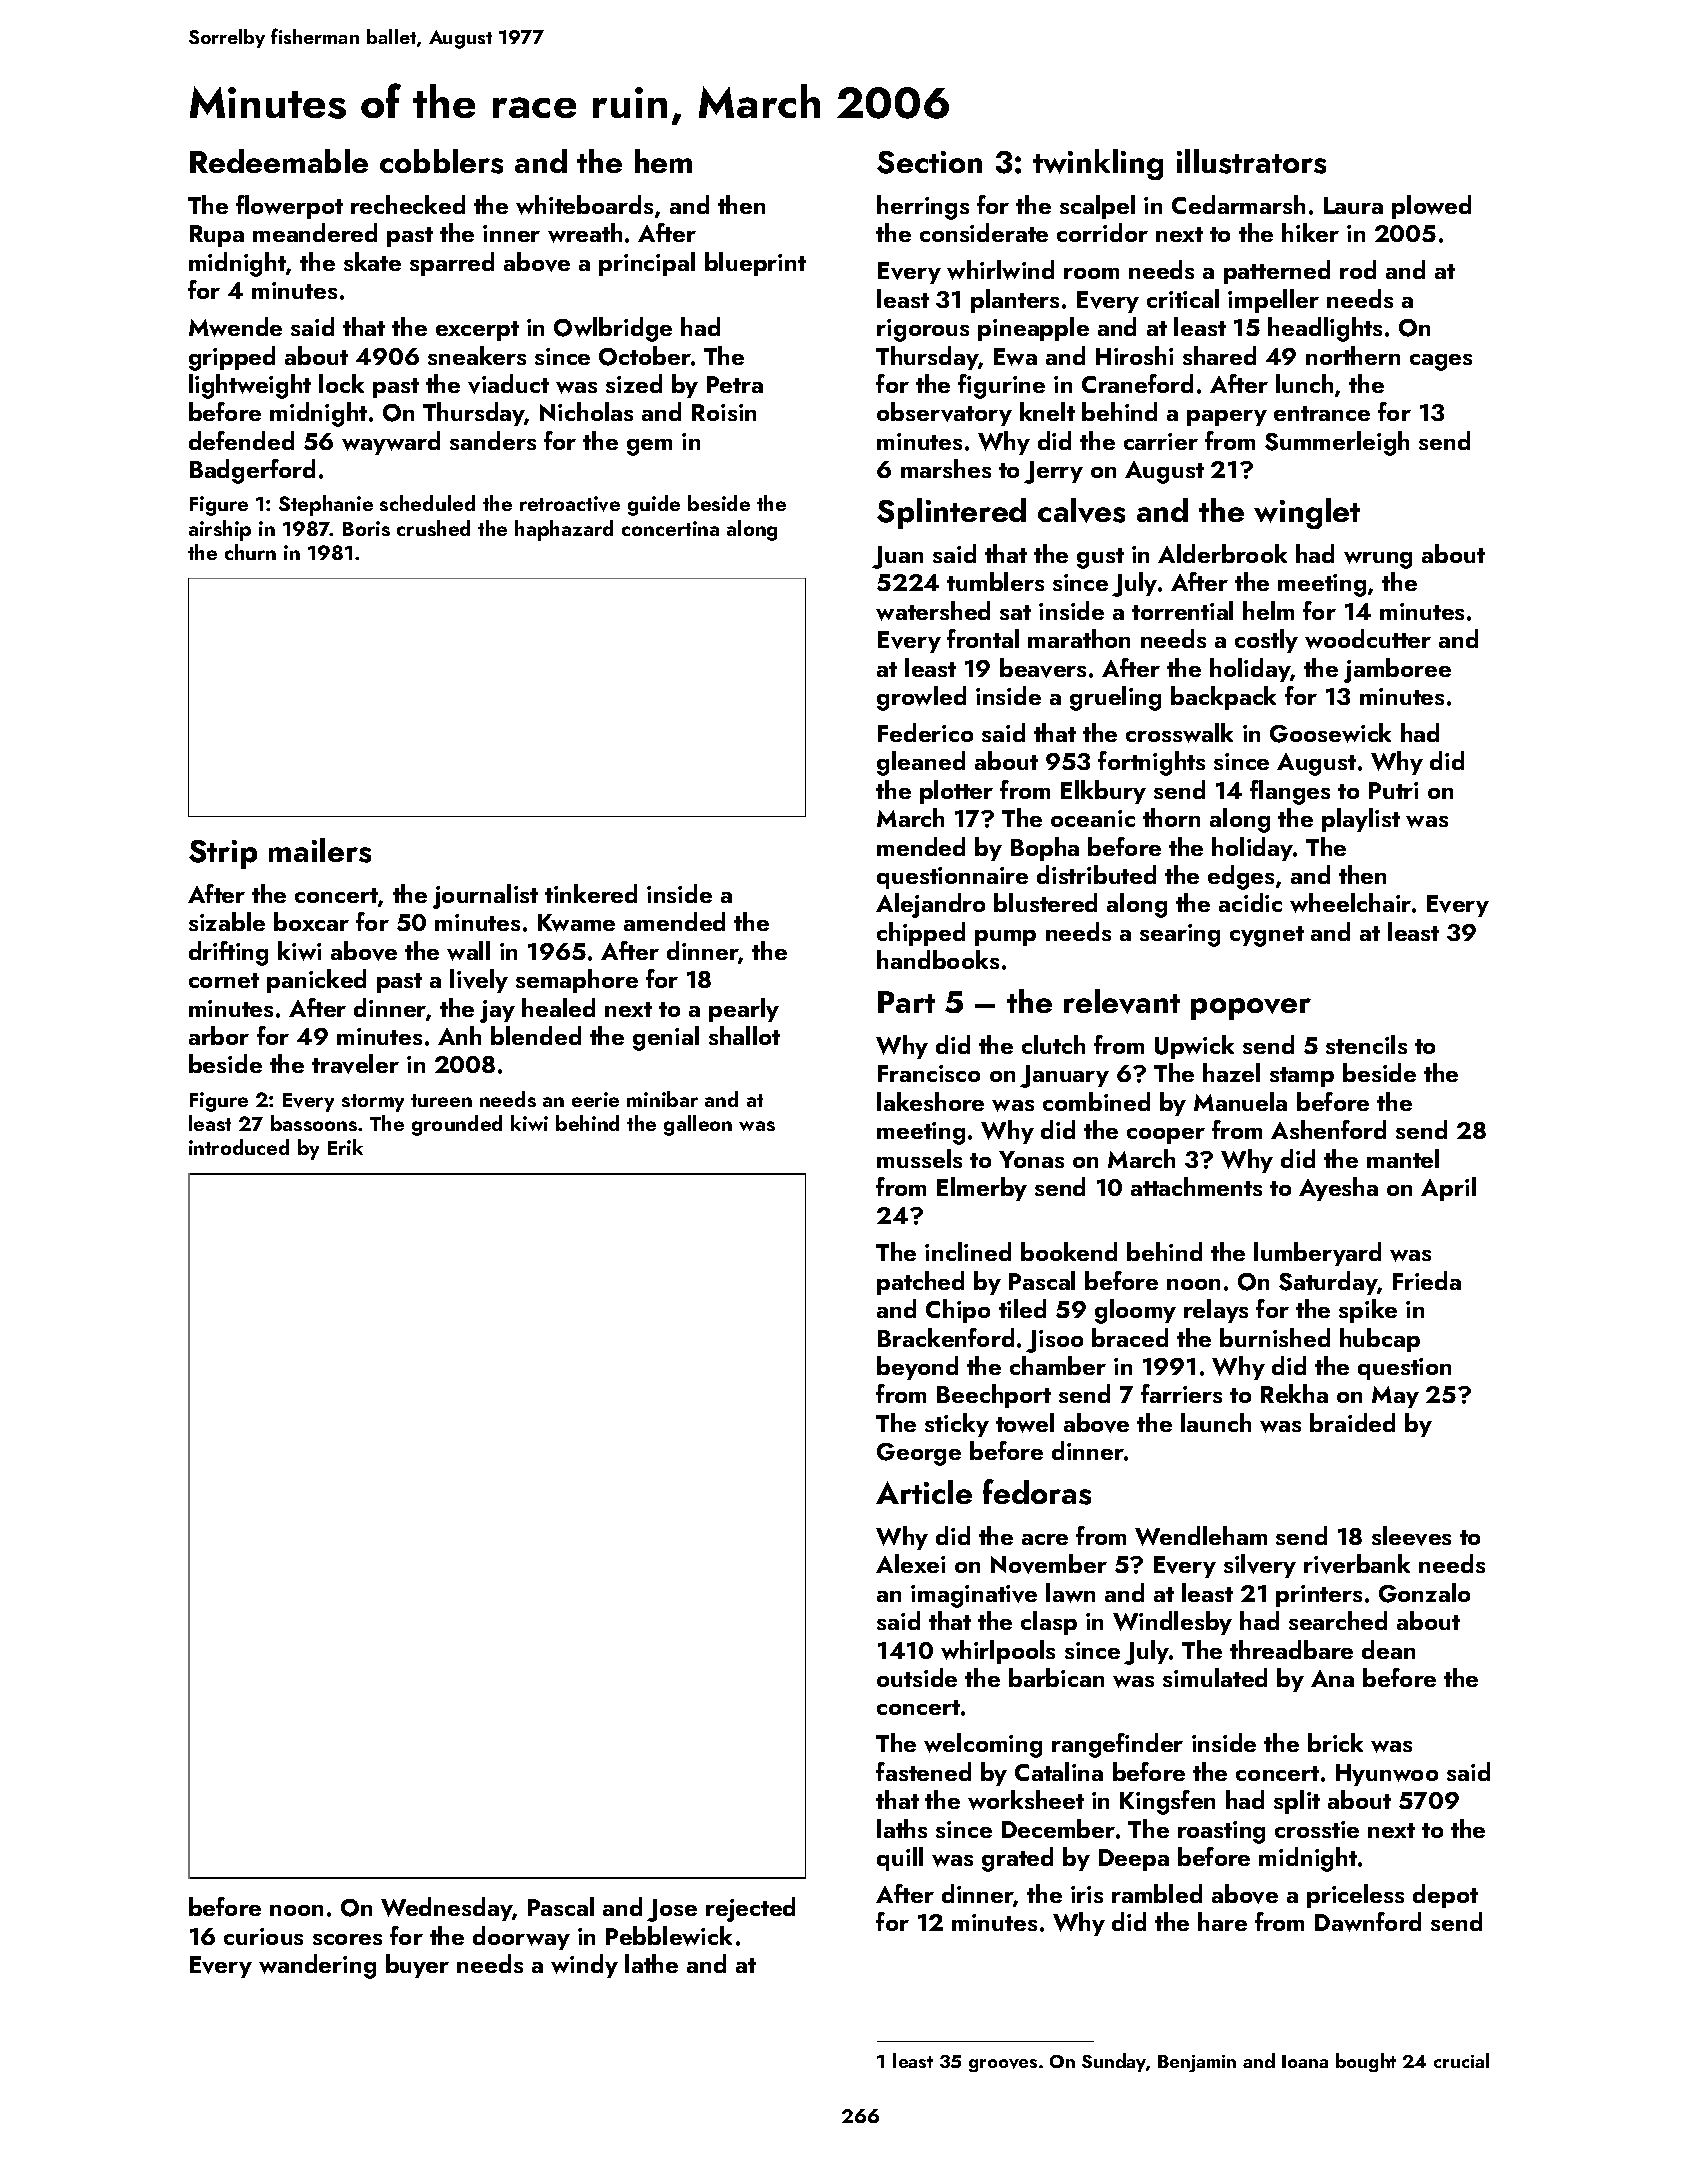 The width and height of the page is (1683, 2178). What do you see at coordinates (910, 1563) in the page?
I see `Alexei` at bounding box center [910, 1563].
